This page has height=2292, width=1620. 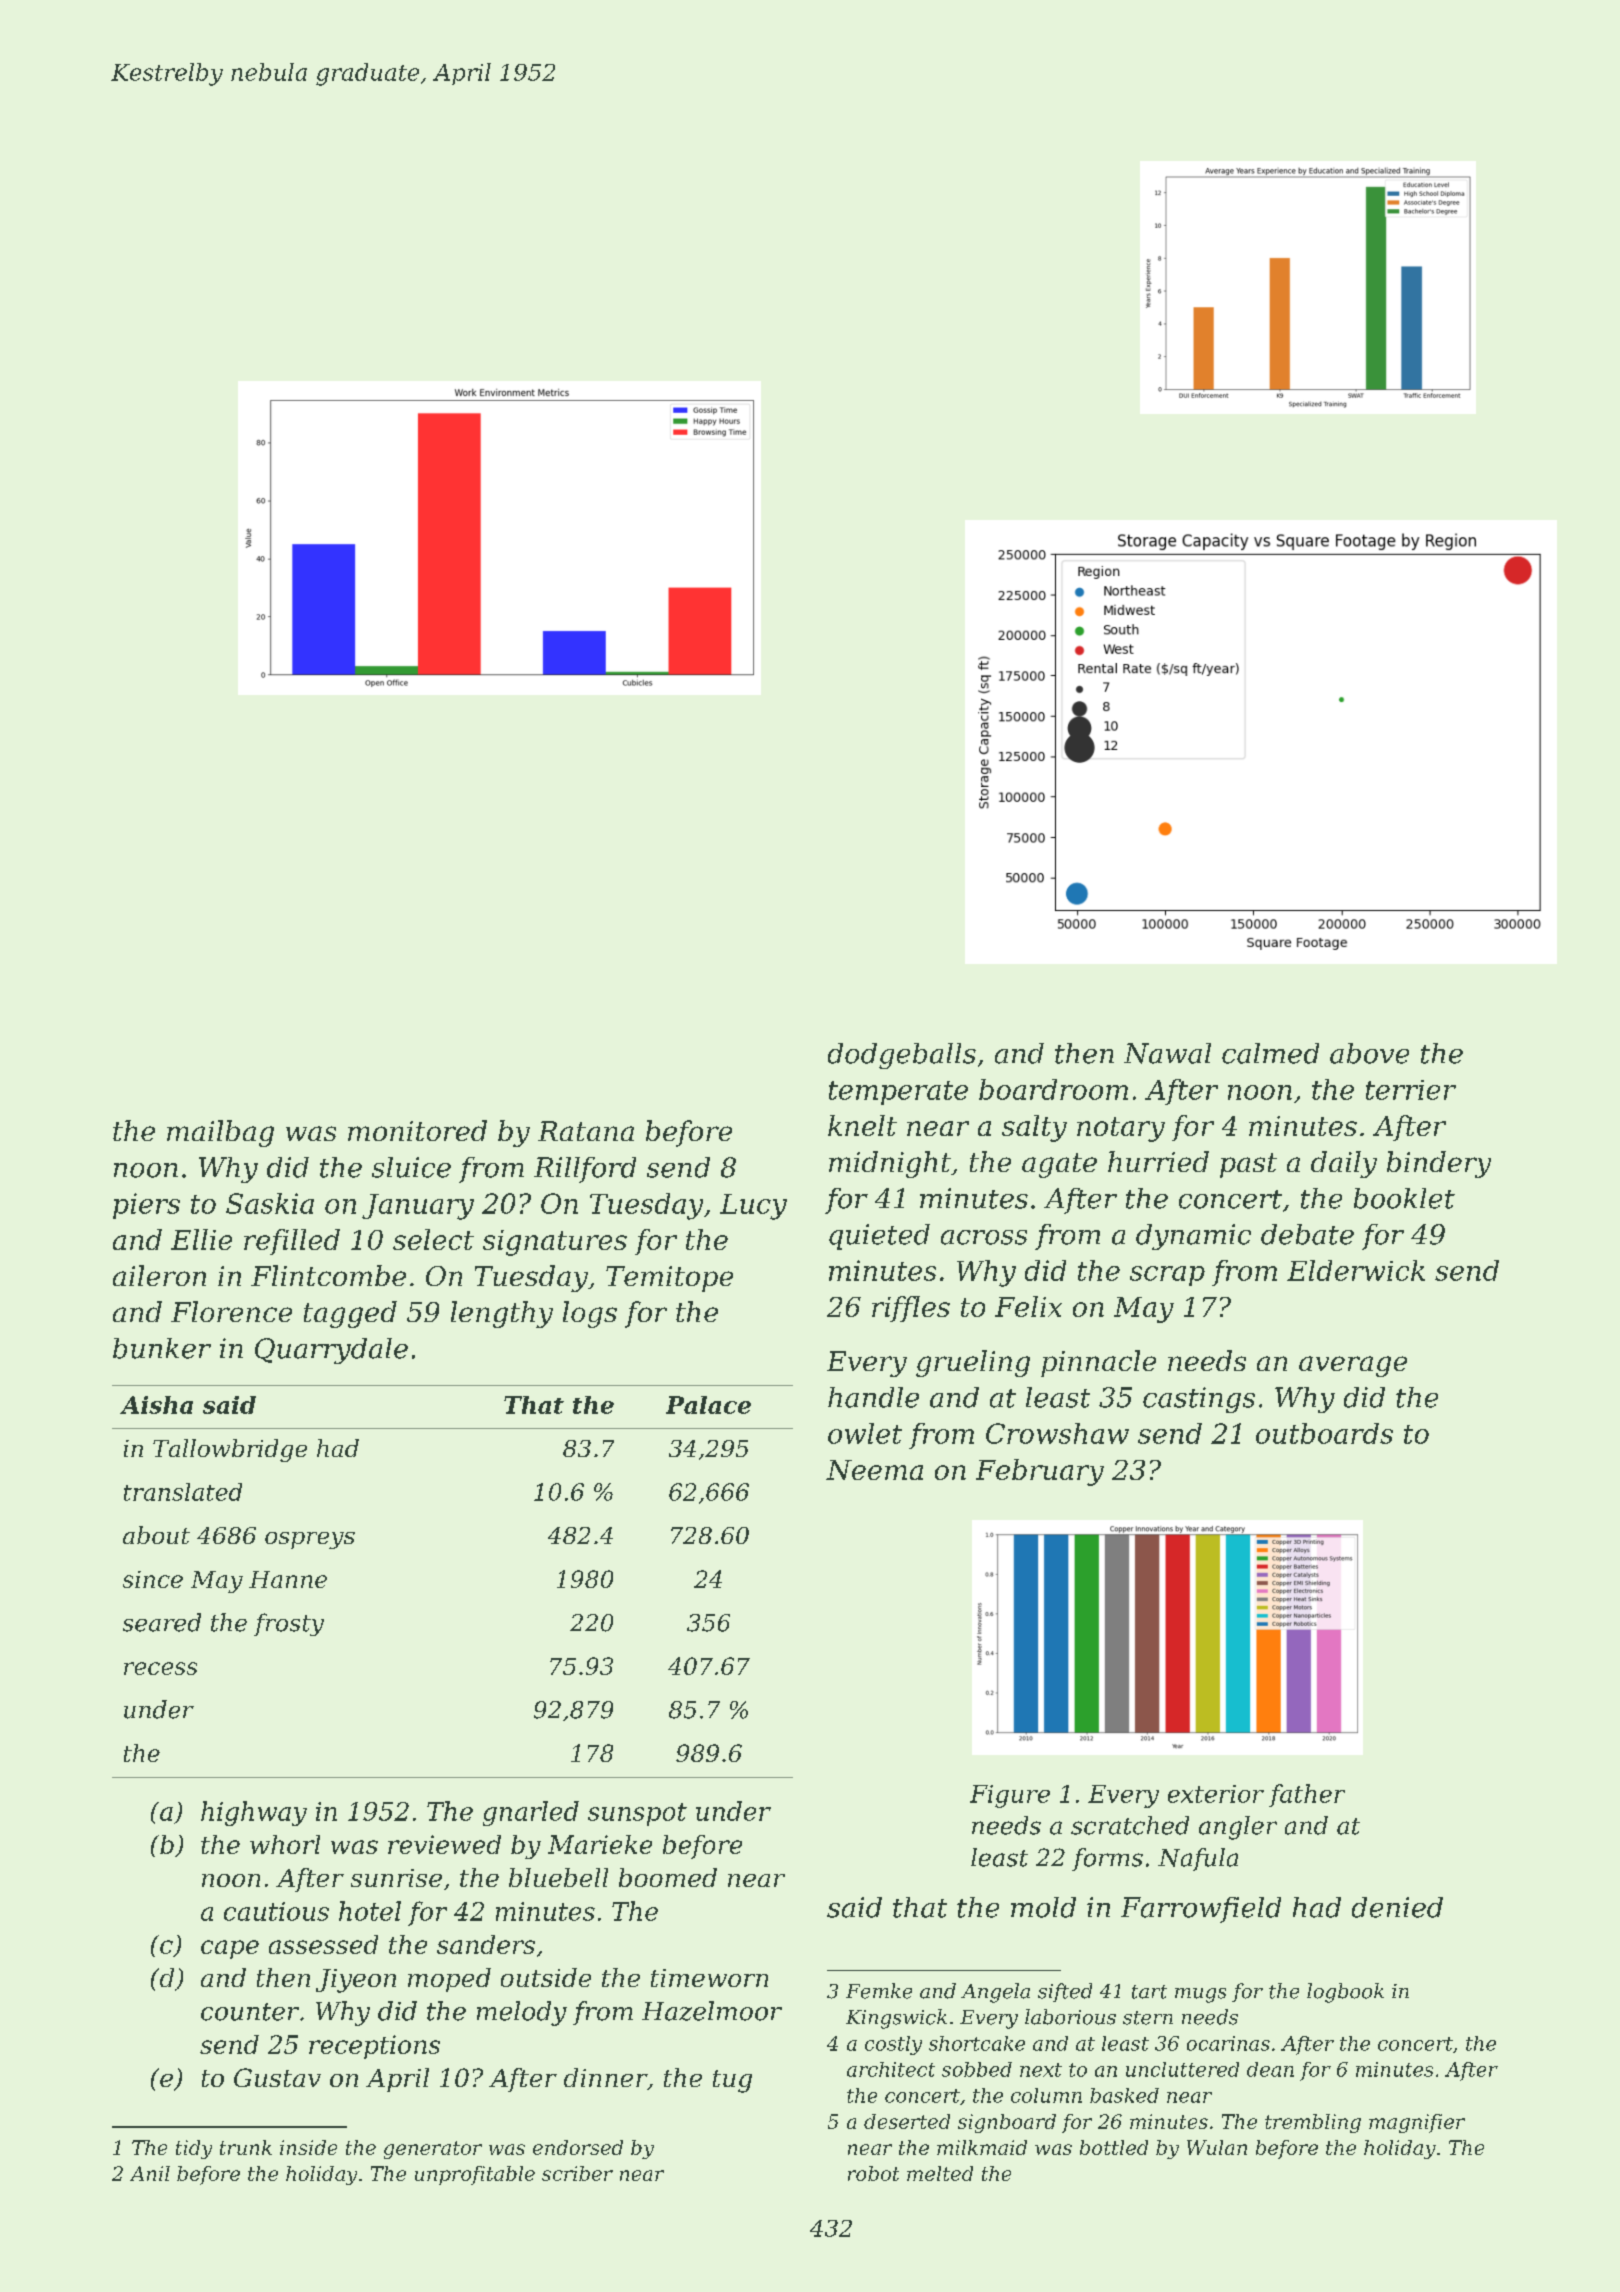 What do you see at coordinates (637, 1814) in the page?
I see `sunspot` at bounding box center [637, 1814].
